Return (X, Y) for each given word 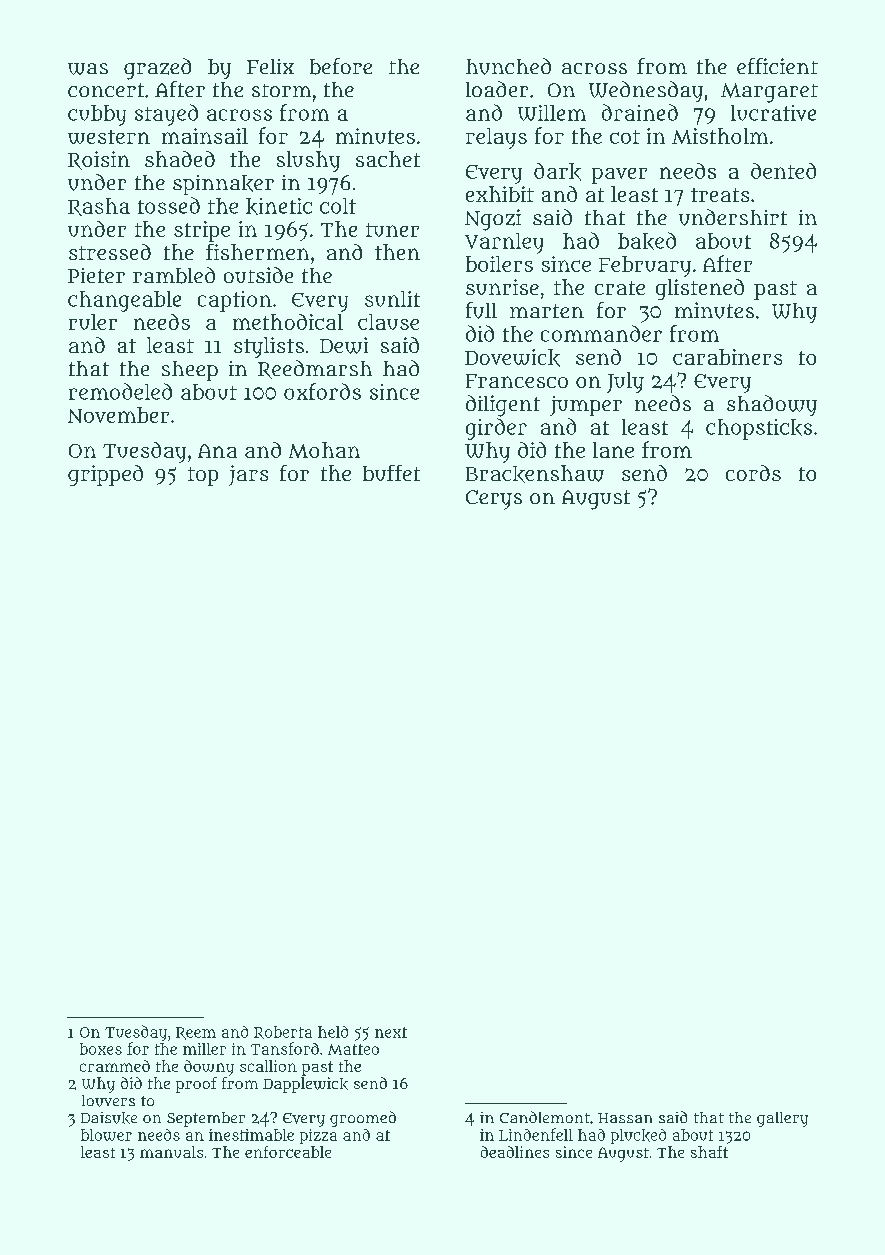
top (203, 476)
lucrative (773, 113)
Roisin (99, 160)
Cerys (494, 500)
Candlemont (545, 1117)
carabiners (727, 357)
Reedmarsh (315, 369)
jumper (586, 406)
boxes (101, 1049)
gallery (782, 1119)
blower (106, 1135)
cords (753, 473)
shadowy (772, 405)
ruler (93, 322)
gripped (105, 475)
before (341, 66)
